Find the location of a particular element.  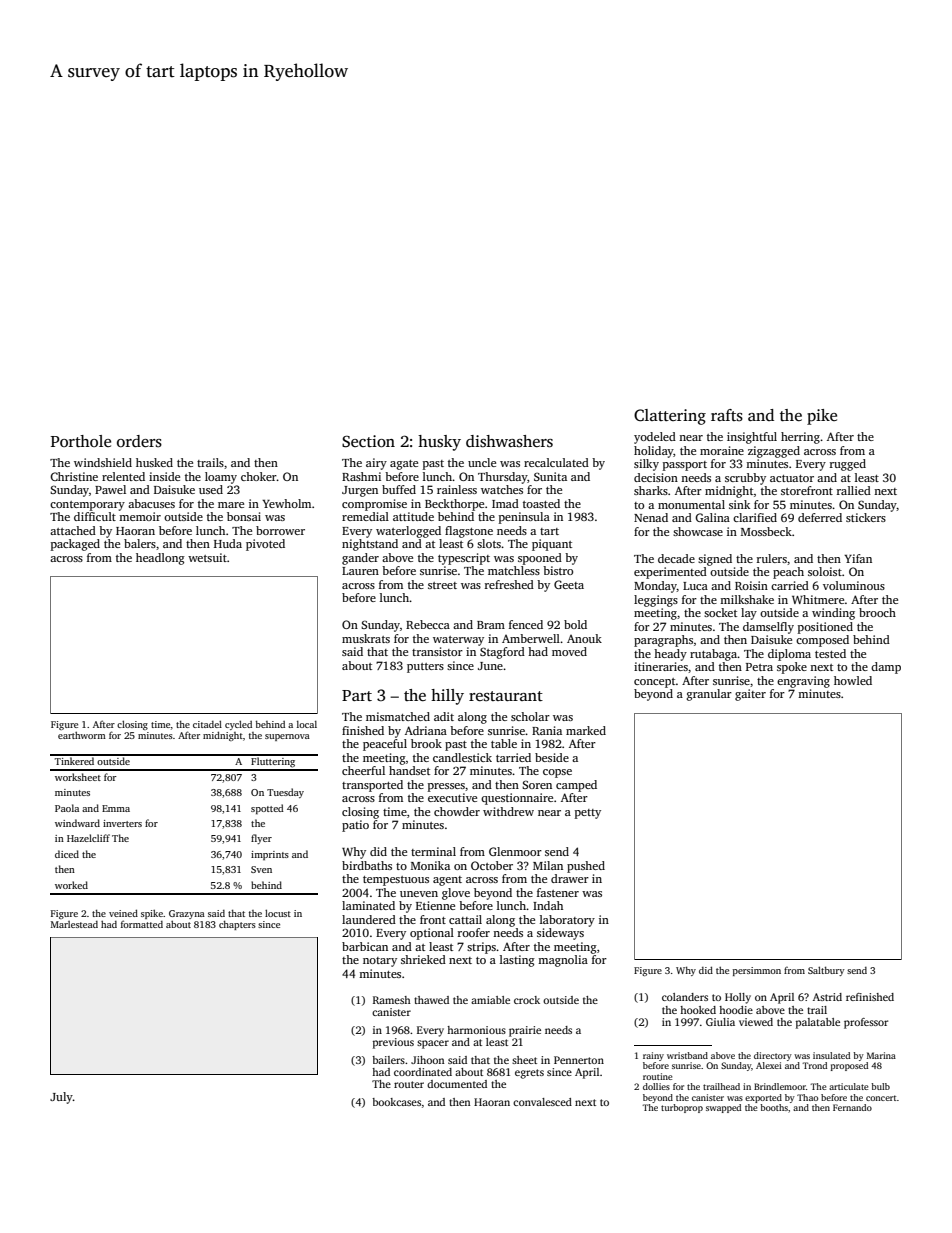

tempestuous is located at coordinates (396, 881).
